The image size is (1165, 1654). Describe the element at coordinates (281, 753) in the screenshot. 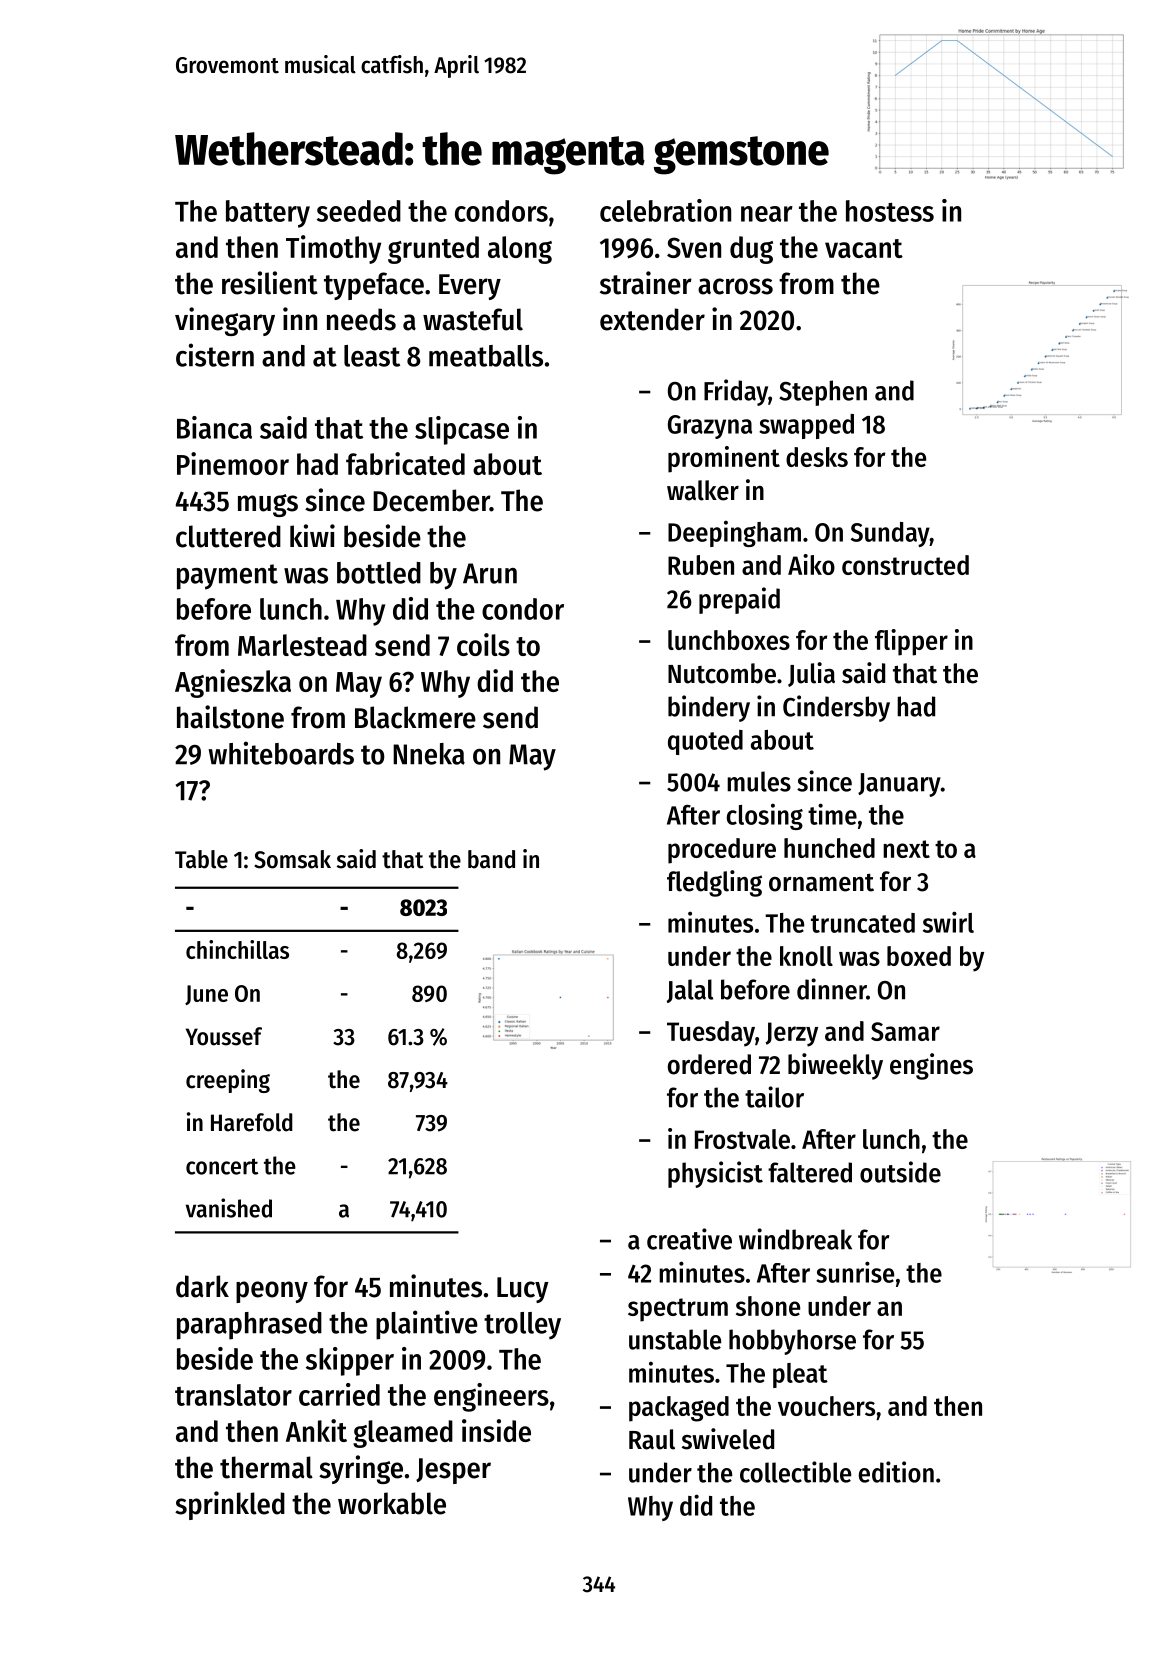

I see `whiteboards` at that location.
